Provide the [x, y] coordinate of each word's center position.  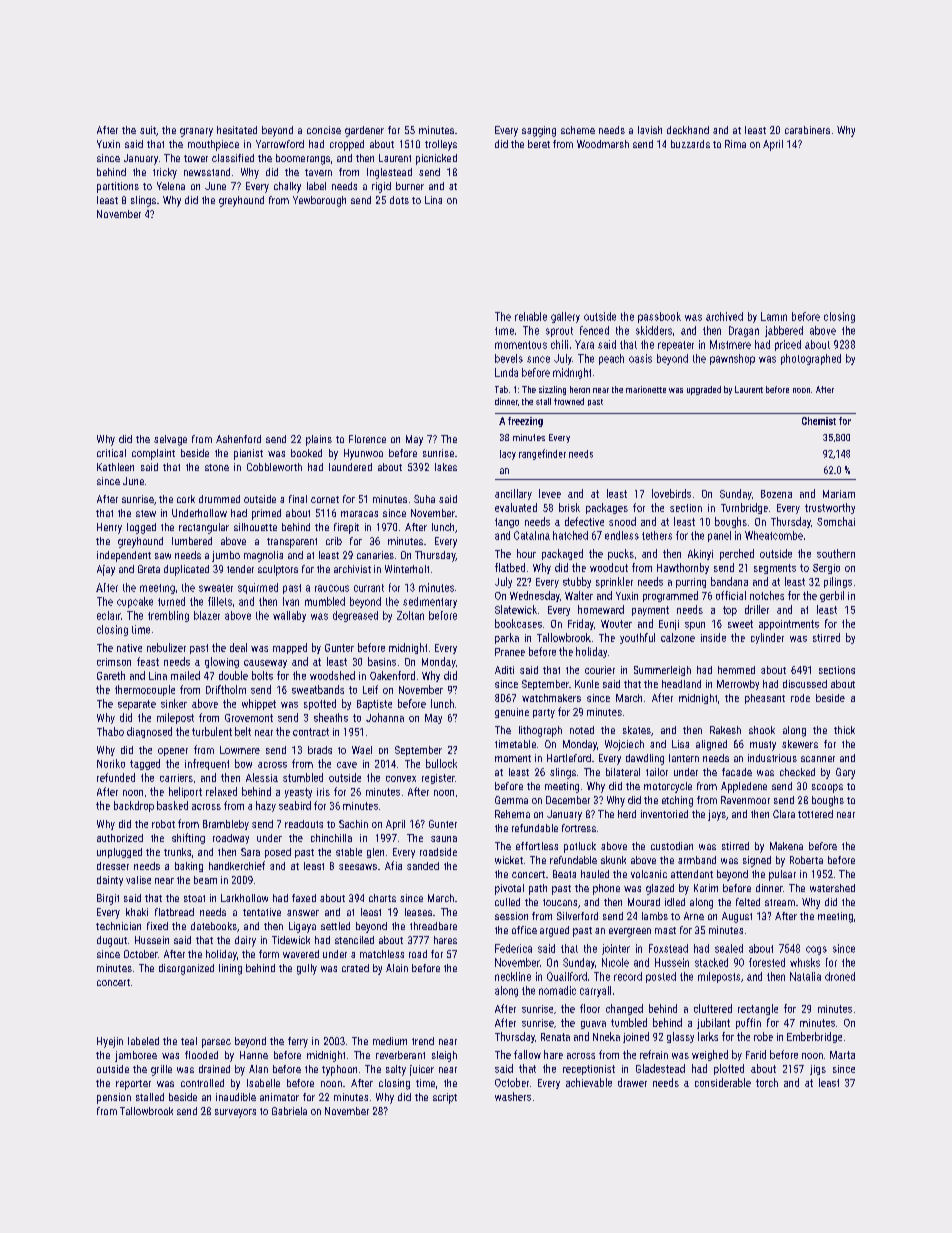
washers [513, 1096]
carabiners [807, 130]
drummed [219, 499]
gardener [364, 131]
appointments [789, 625]
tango [507, 523]
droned [840, 976]
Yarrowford [280, 144]
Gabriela [289, 1111]
